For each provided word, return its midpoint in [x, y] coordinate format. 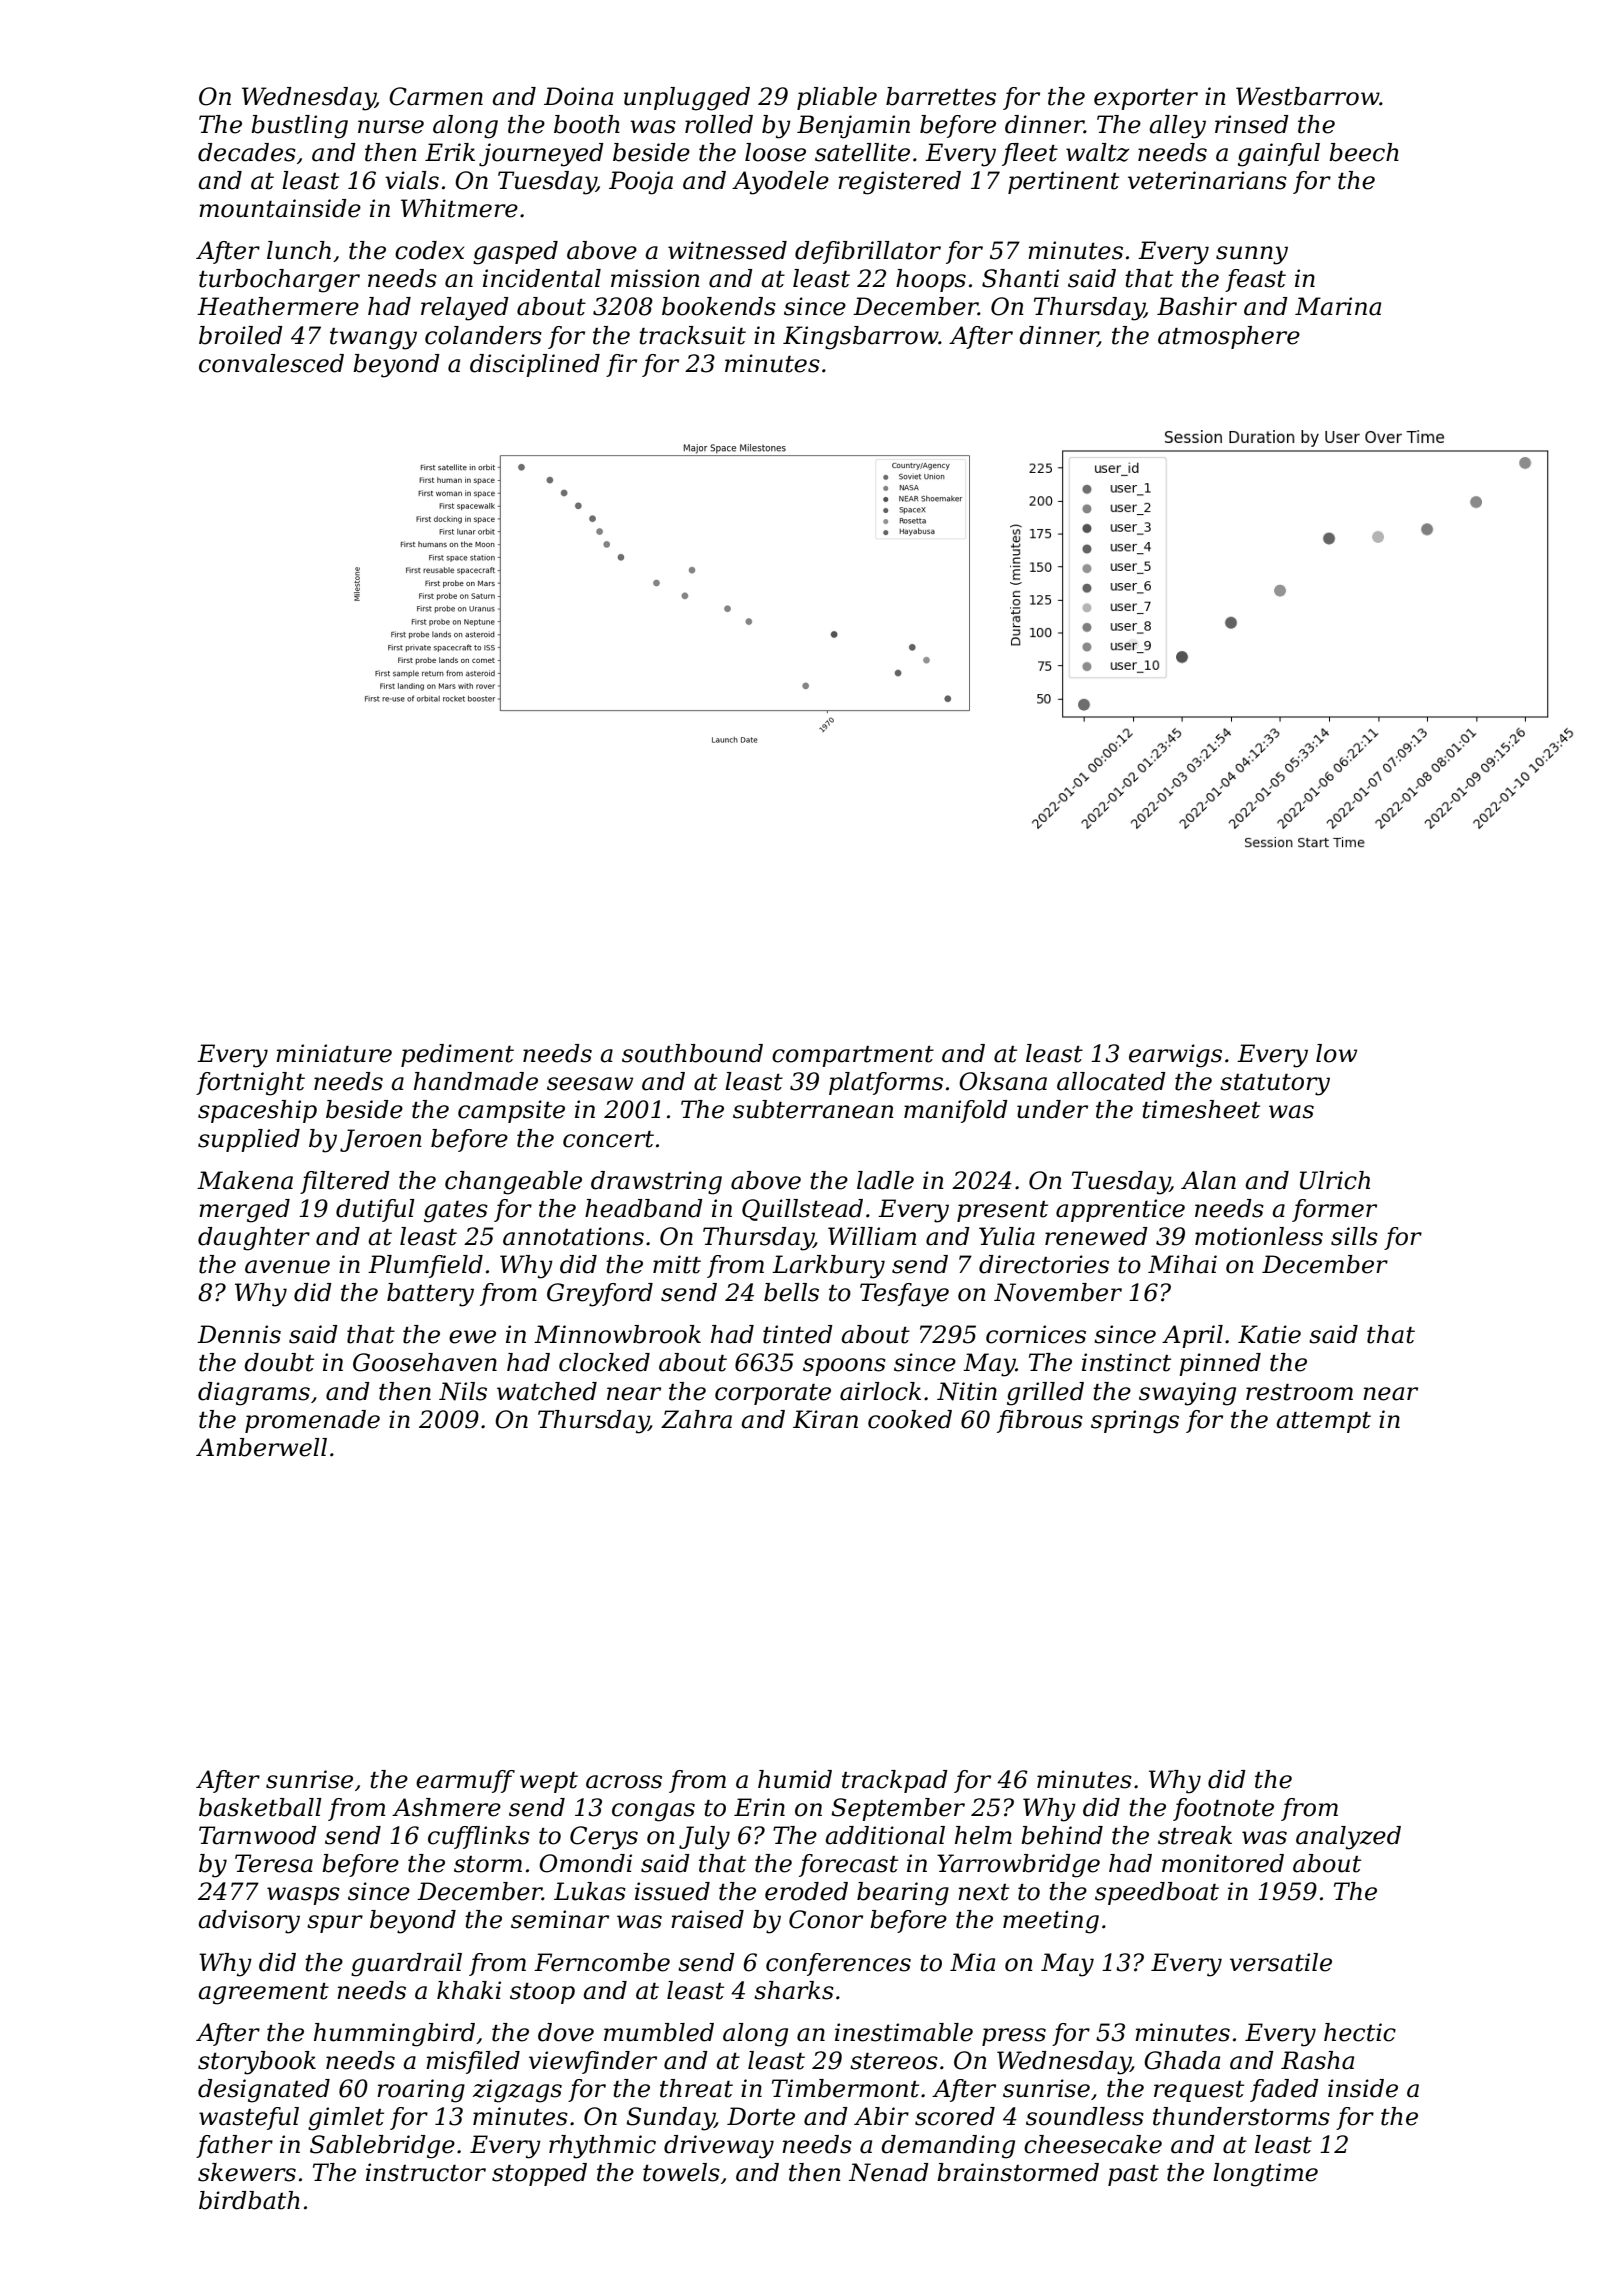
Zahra [696, 1419]
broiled [241, 335]
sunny [1252, 255]
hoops [931, 280]
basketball [260, 1807]
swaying [1187, 1394]
